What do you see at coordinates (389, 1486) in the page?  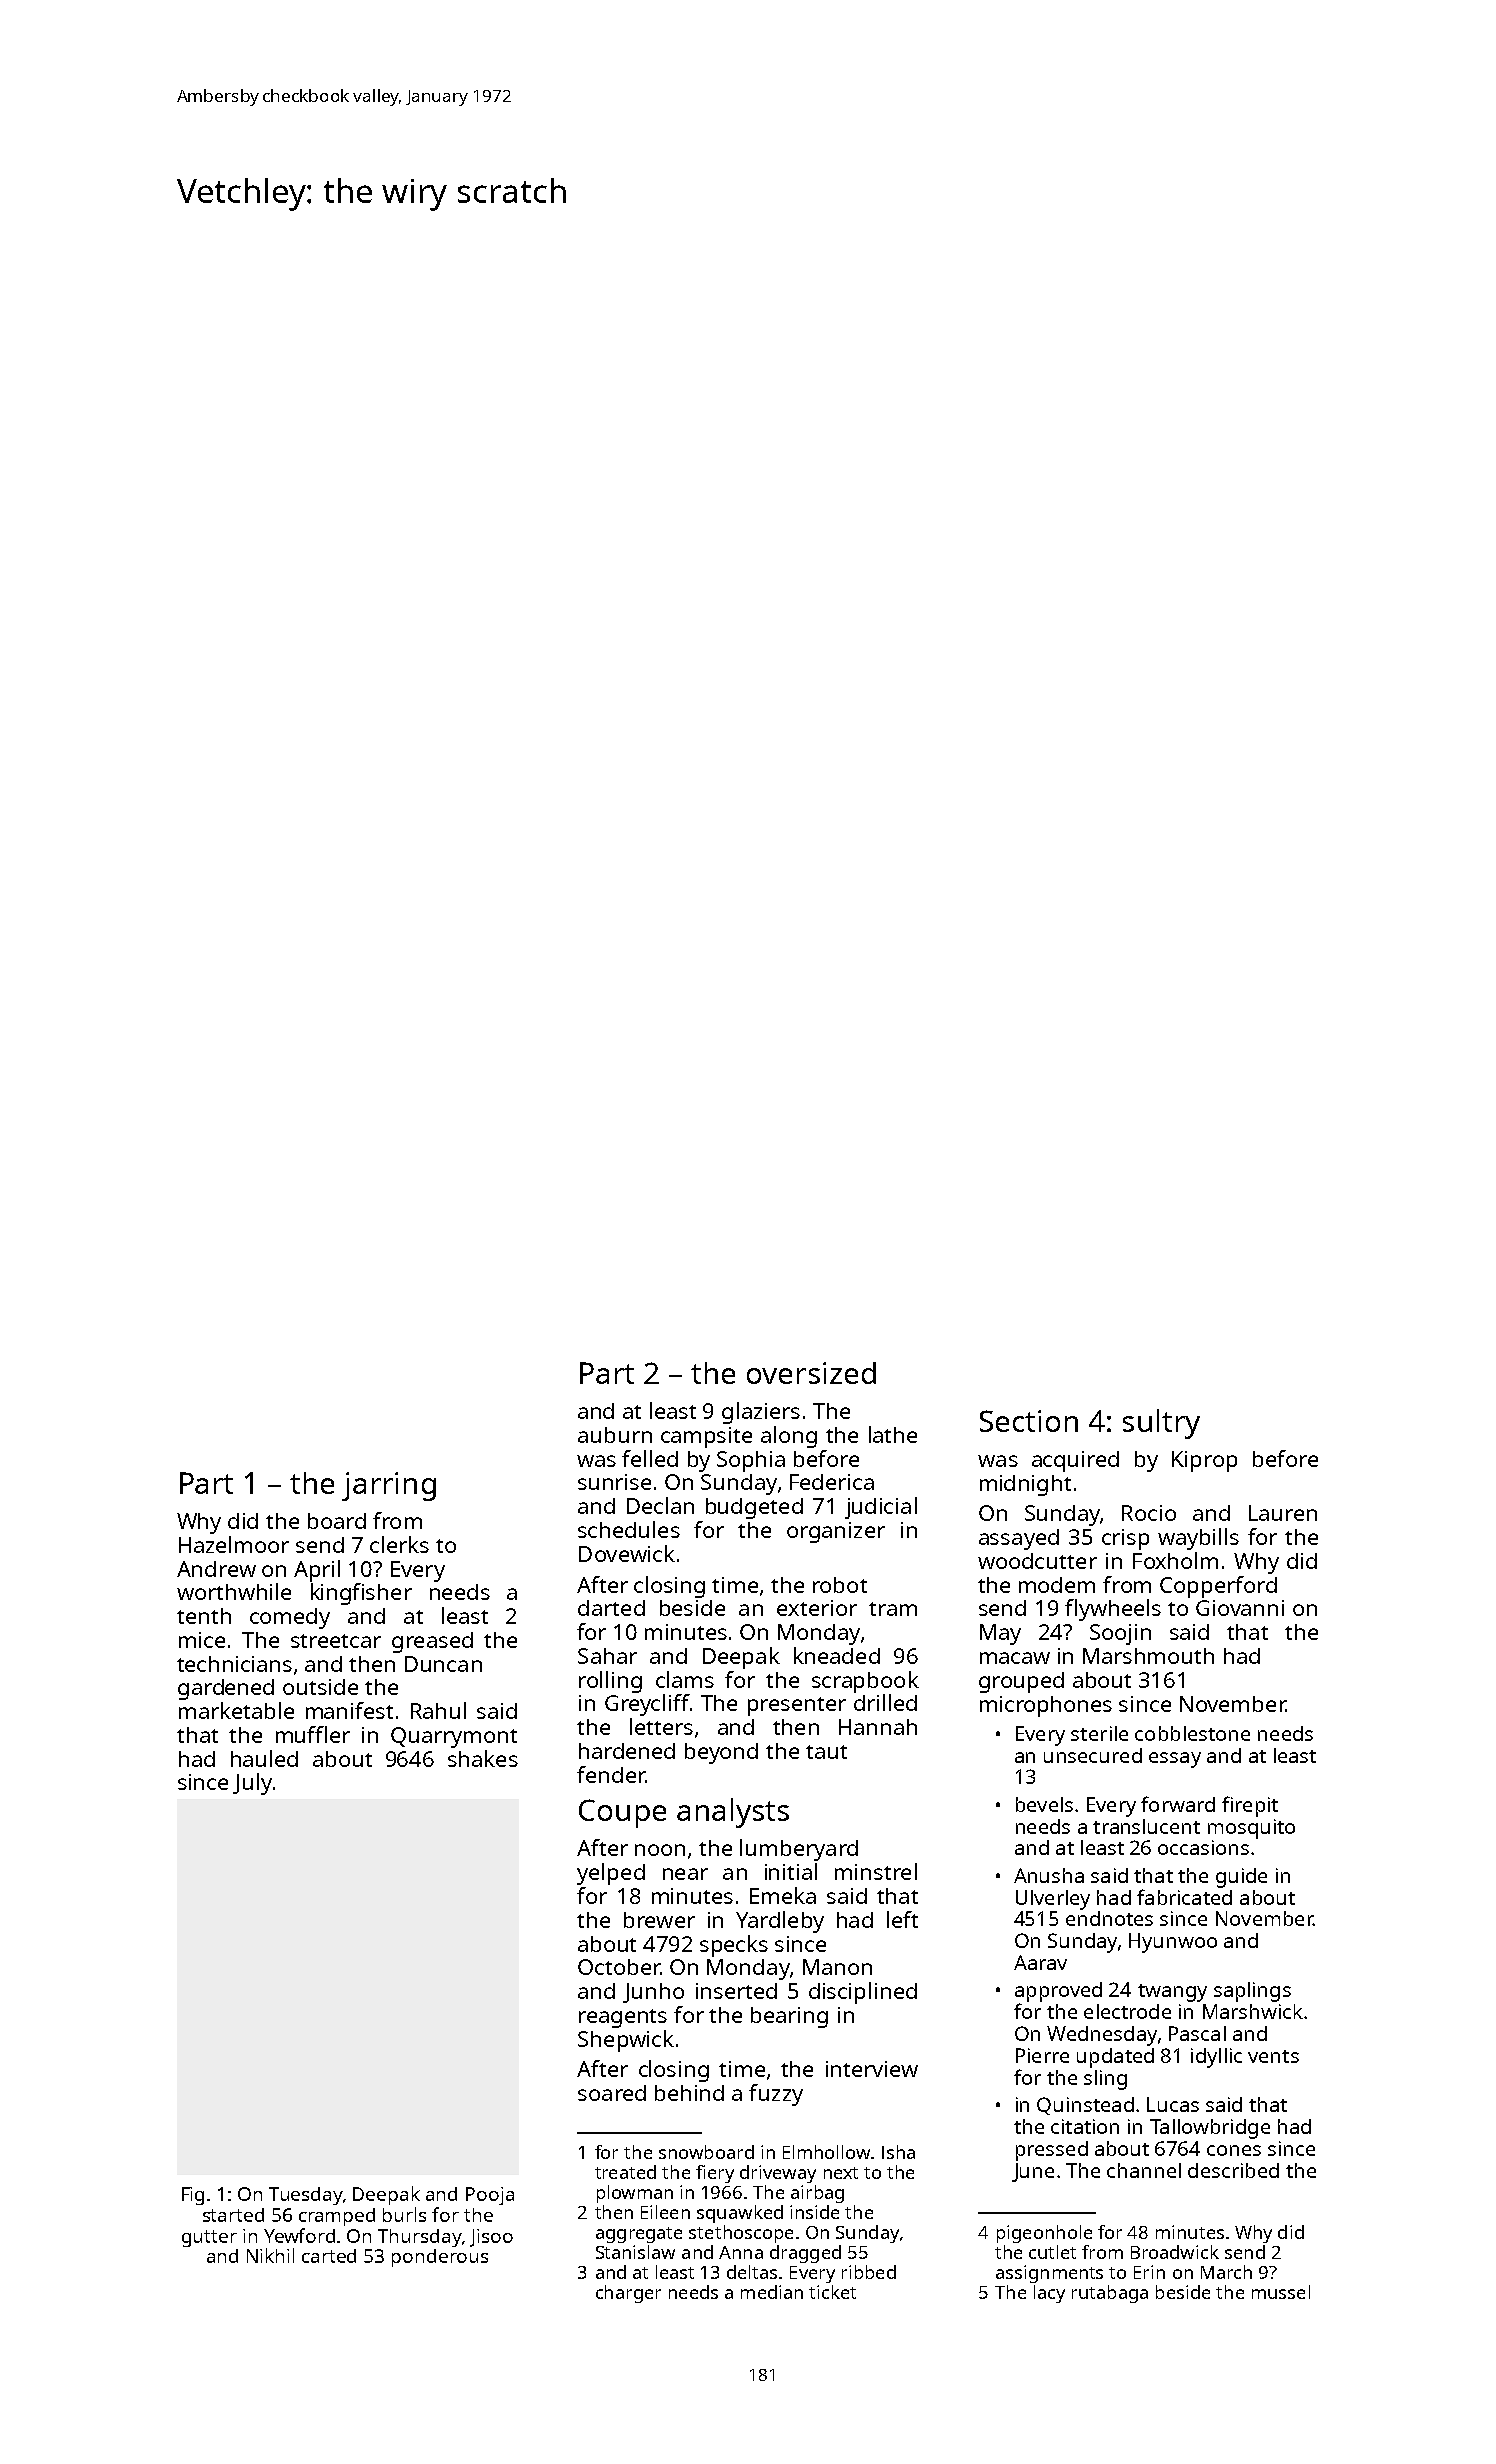 I see `jarring` at bounding box center [389, 1486].
